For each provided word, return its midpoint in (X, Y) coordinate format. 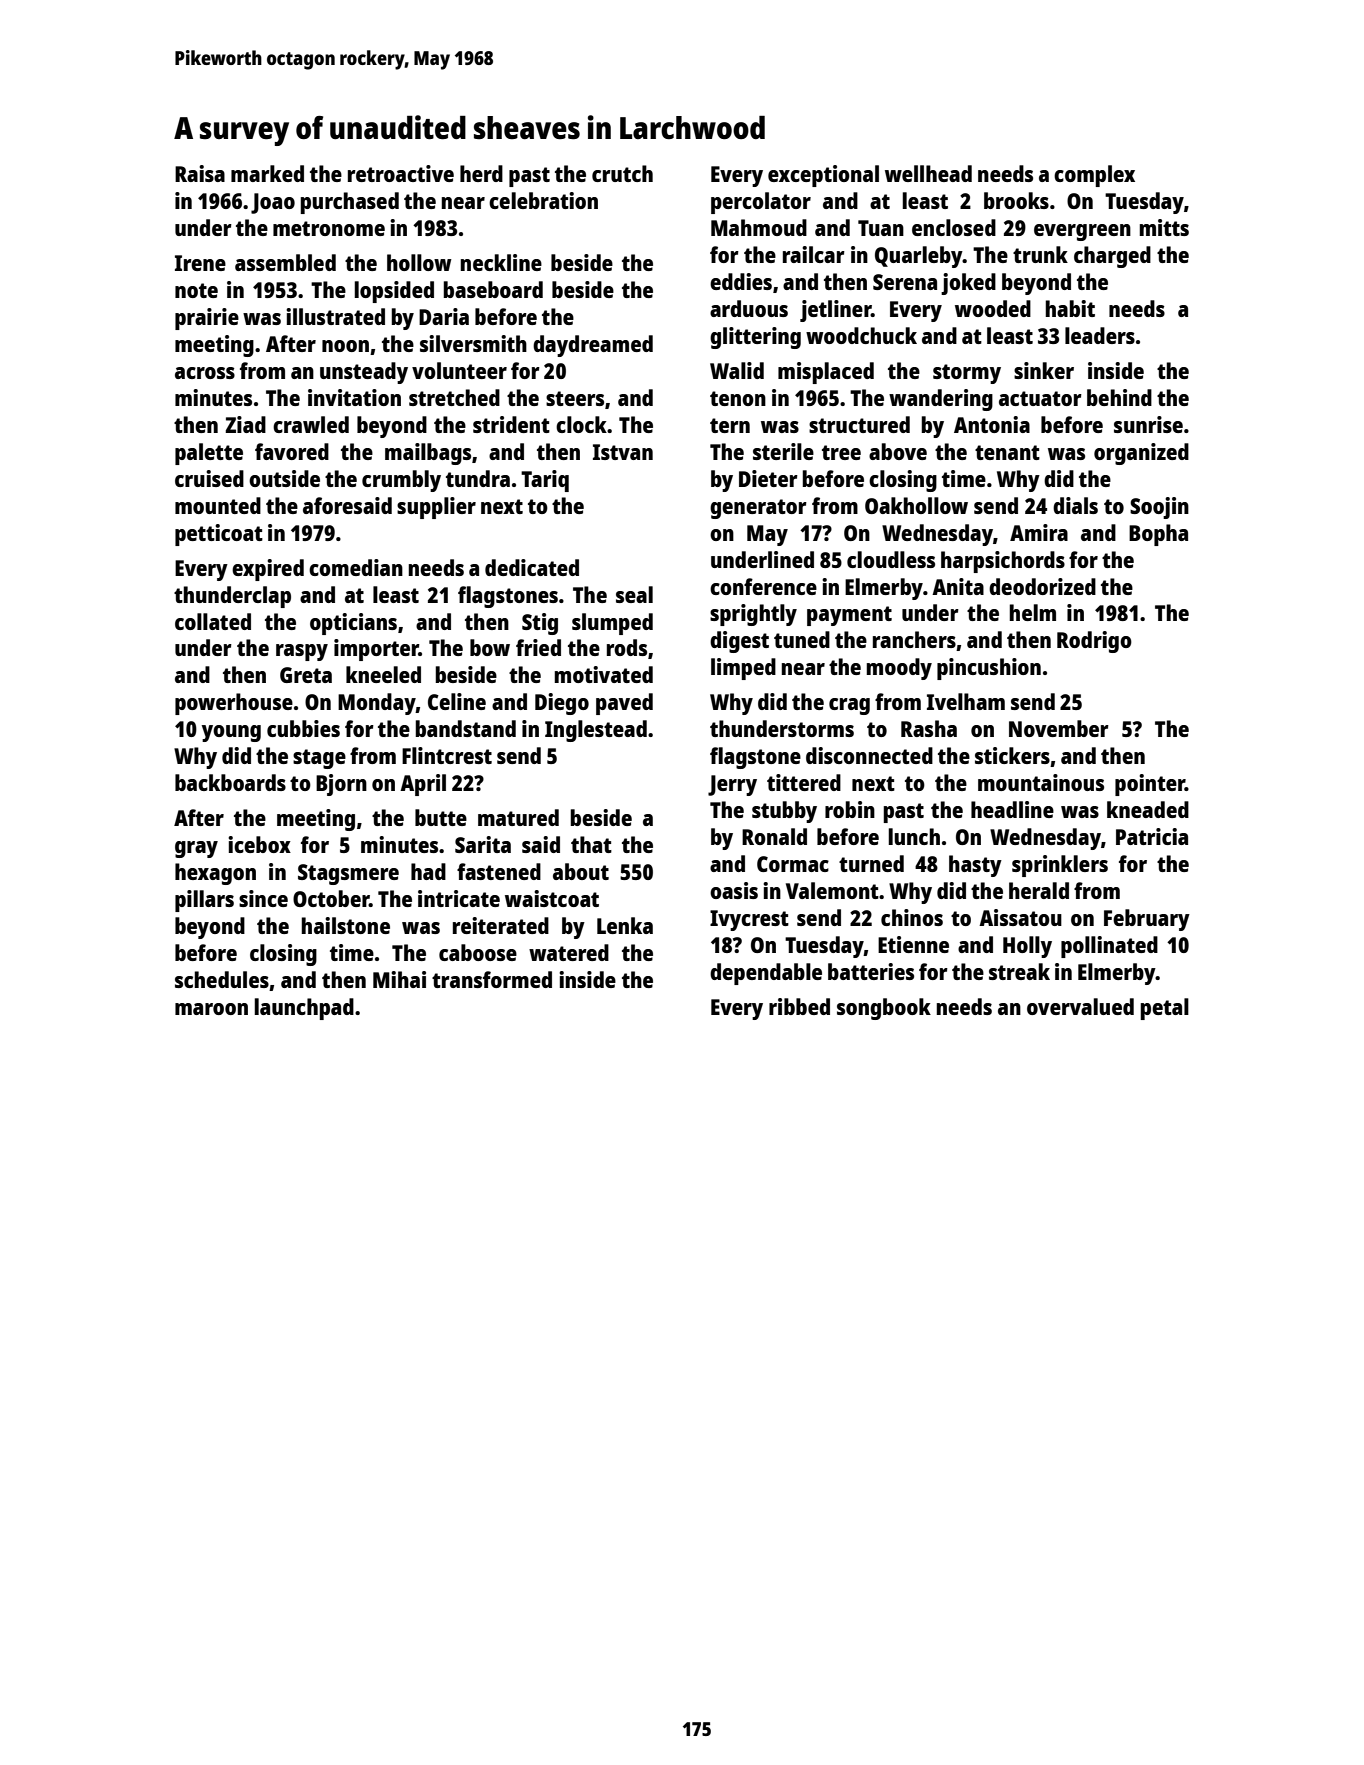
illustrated (335, 316)
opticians (353, 624)
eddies (741, 281)
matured (518, 817)
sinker (1044, 370)
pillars (204, 901)
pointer (1150, 785)
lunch (914, 836)
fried (538, 647)
